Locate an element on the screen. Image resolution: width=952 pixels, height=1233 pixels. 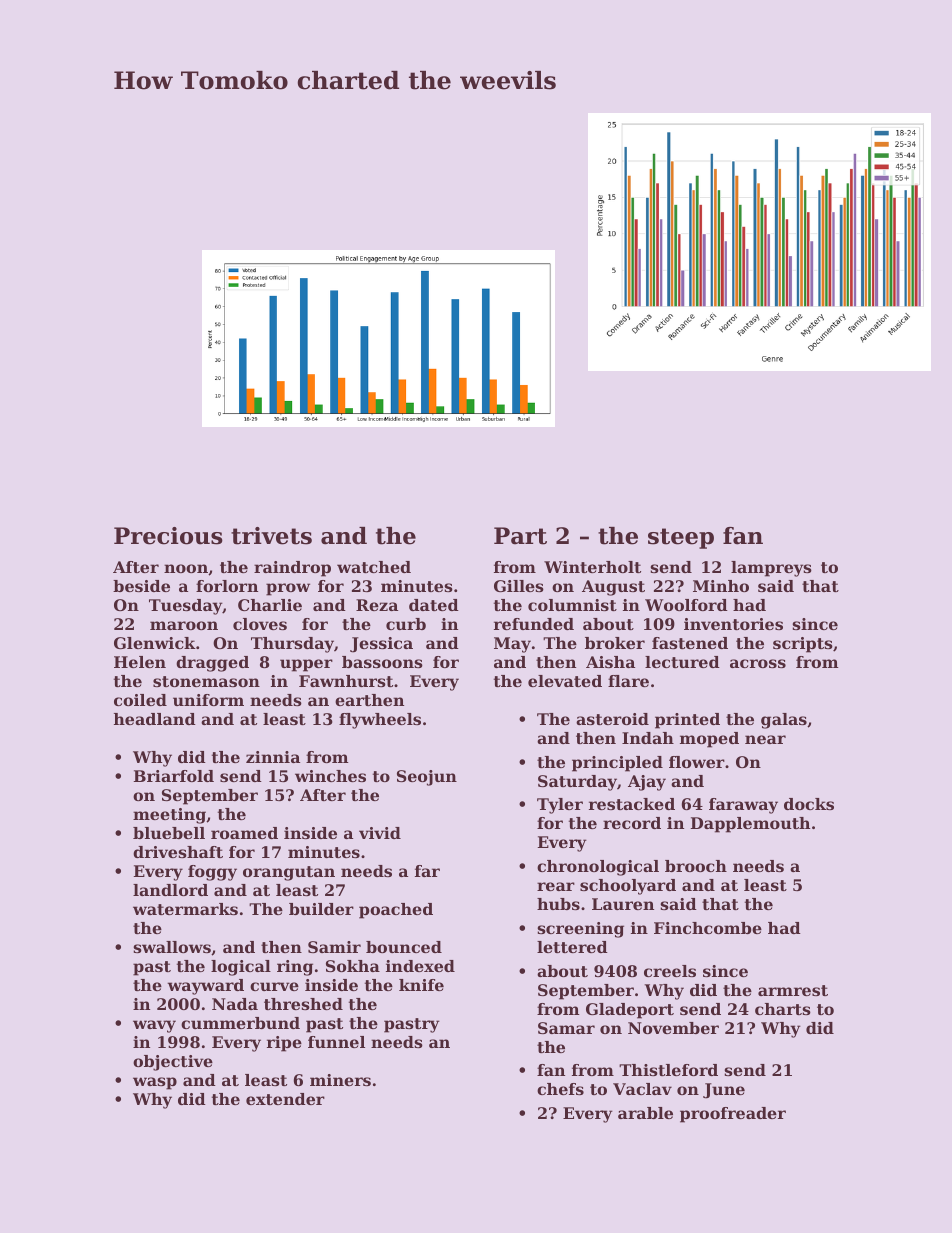
record is located at coordinates (632, 823).
